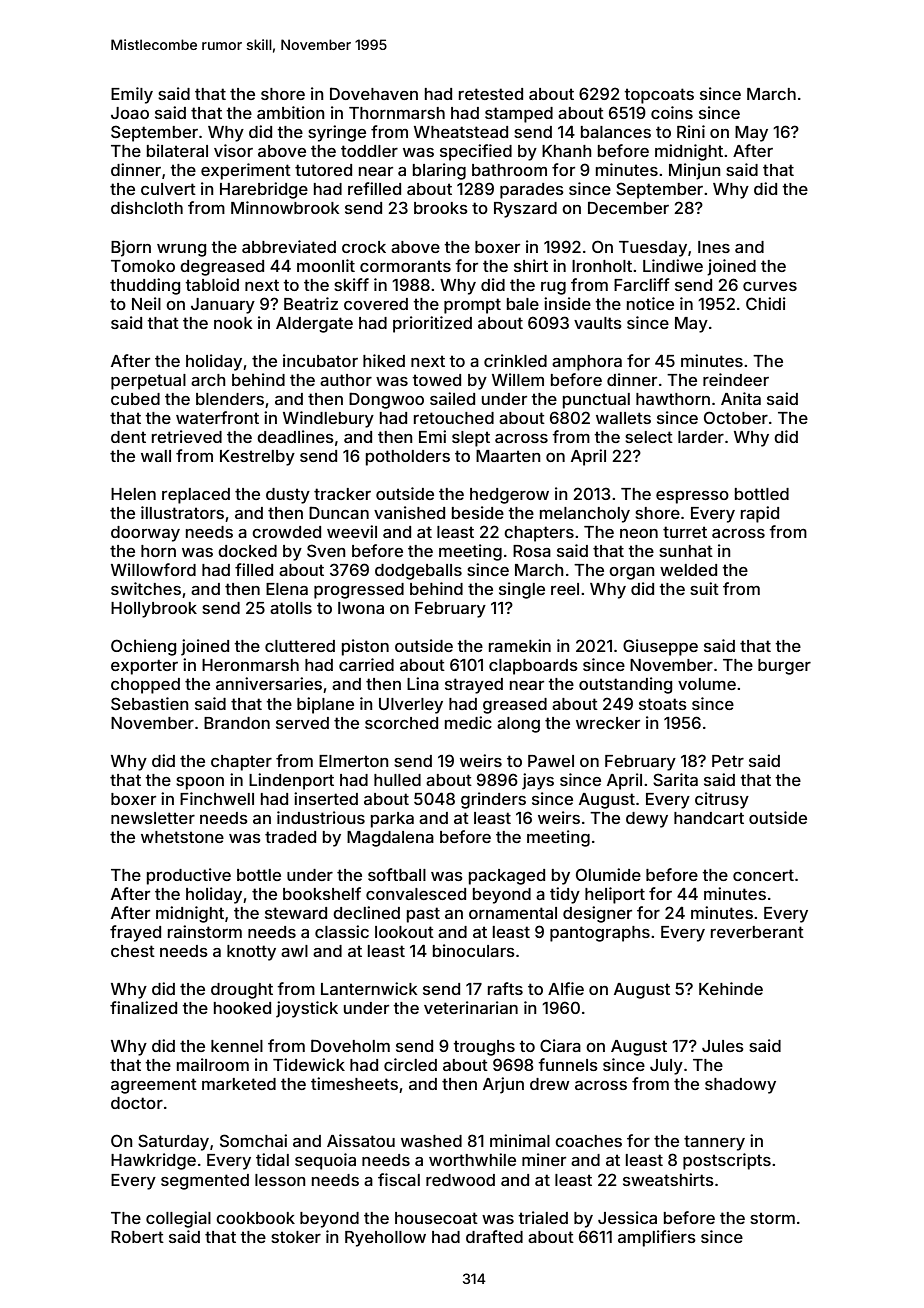 Image resolution: width=924 pixels, height=1308 pixels. What do you see at coordinates (639, 533) in the screenshot?
I see `neon` at bounding box center [639, 533].
